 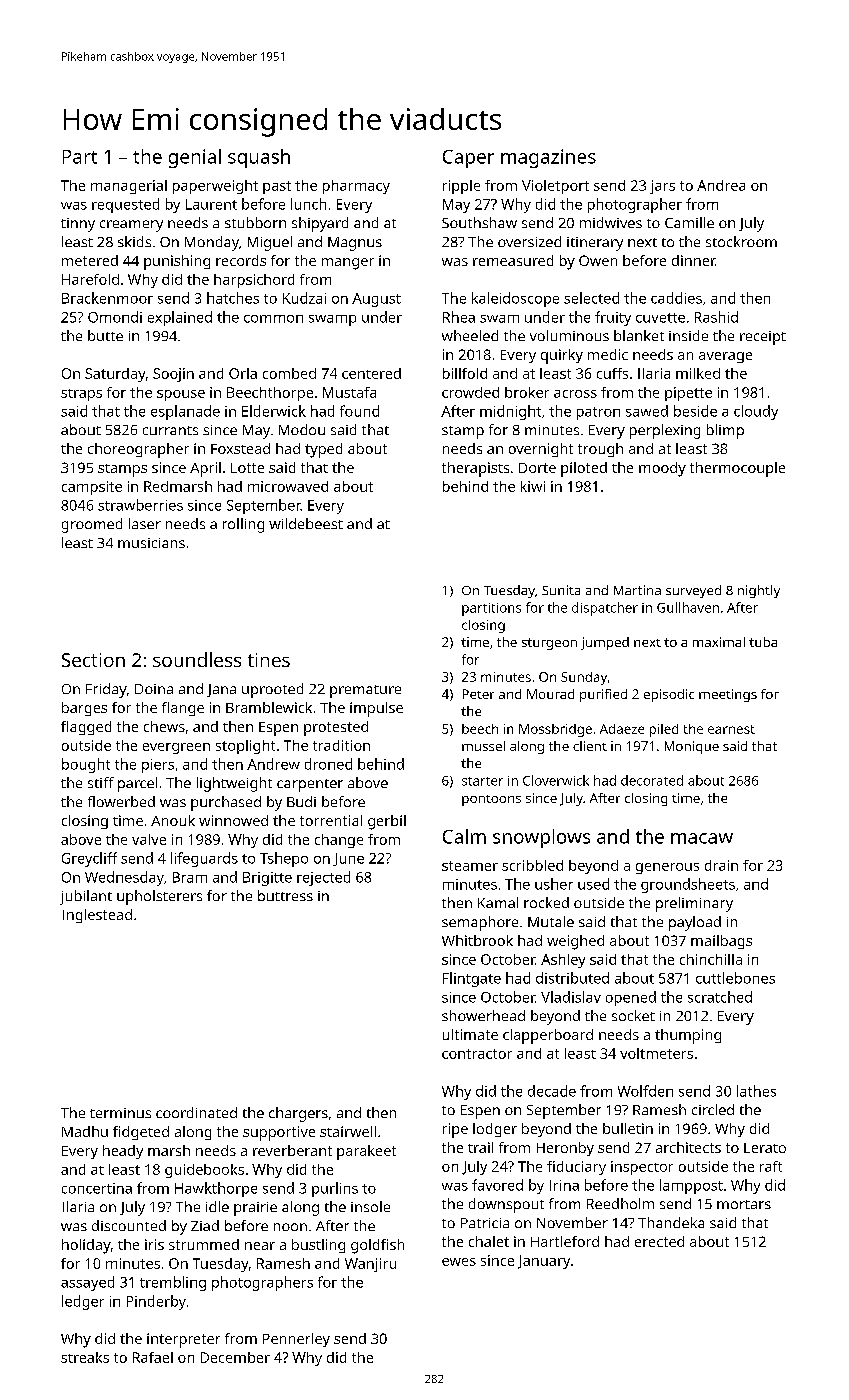 What do you see at coordinates (544, 1262) in the page?
I see `January` at bounding box center [544, 1262].
